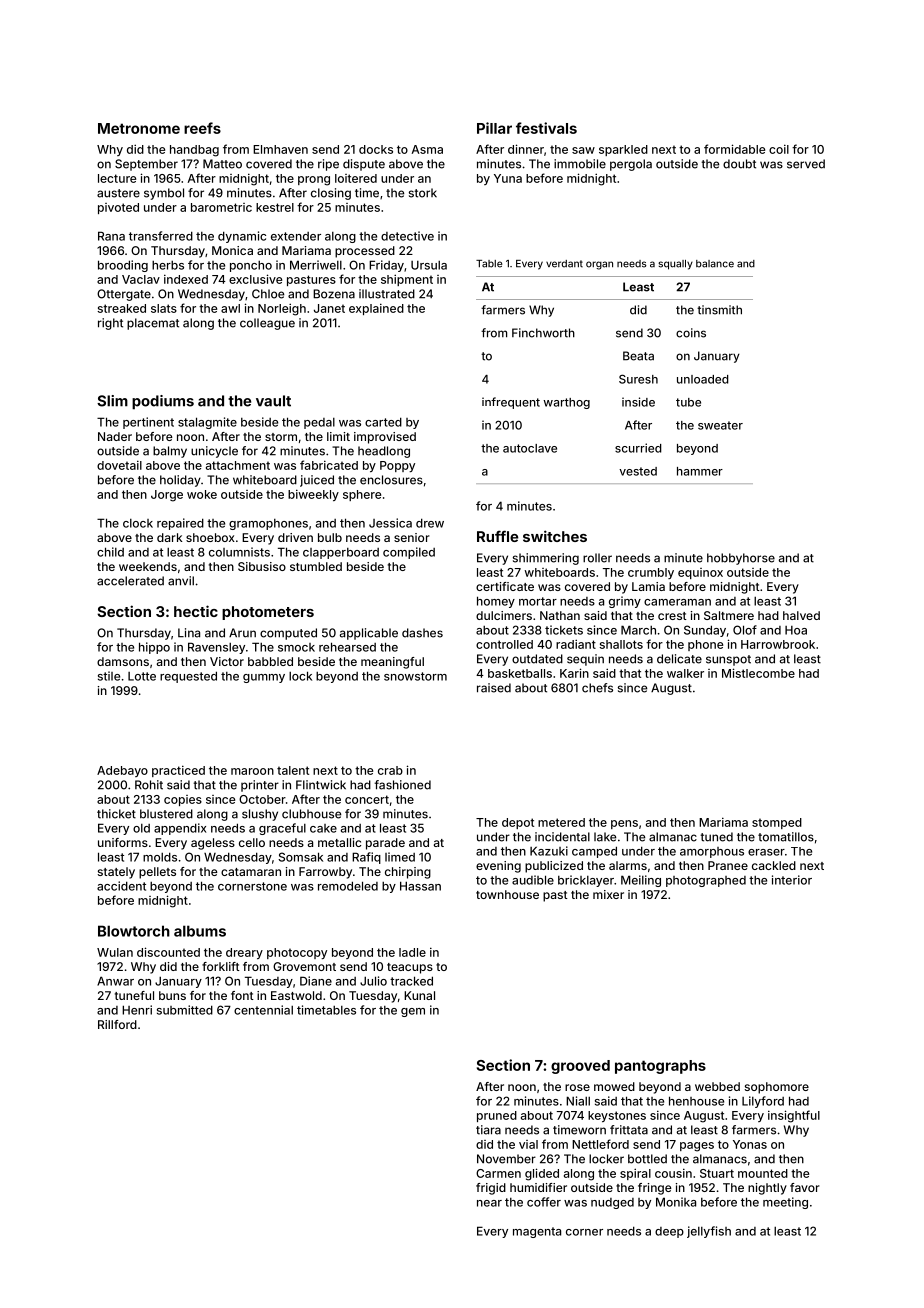  What do you see at coordinates (494, 128) in the screenshot?
I see `Pillar` at bounding box center [494, 128].
